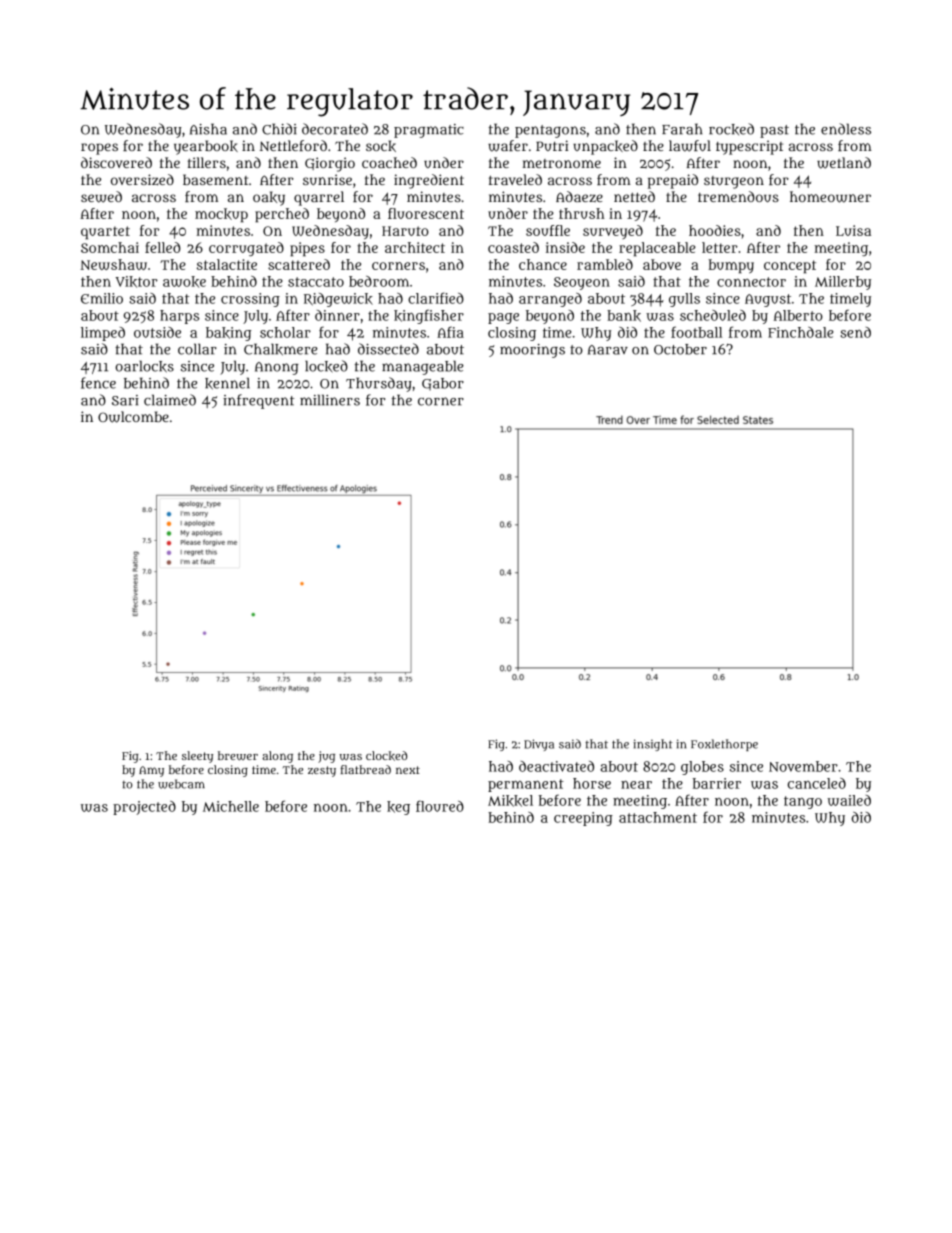 This document has width=952, height=1233. What do you see at coordinates (853, 230) in the document?
I see `Luisa` at bounding box center [853, 230].
